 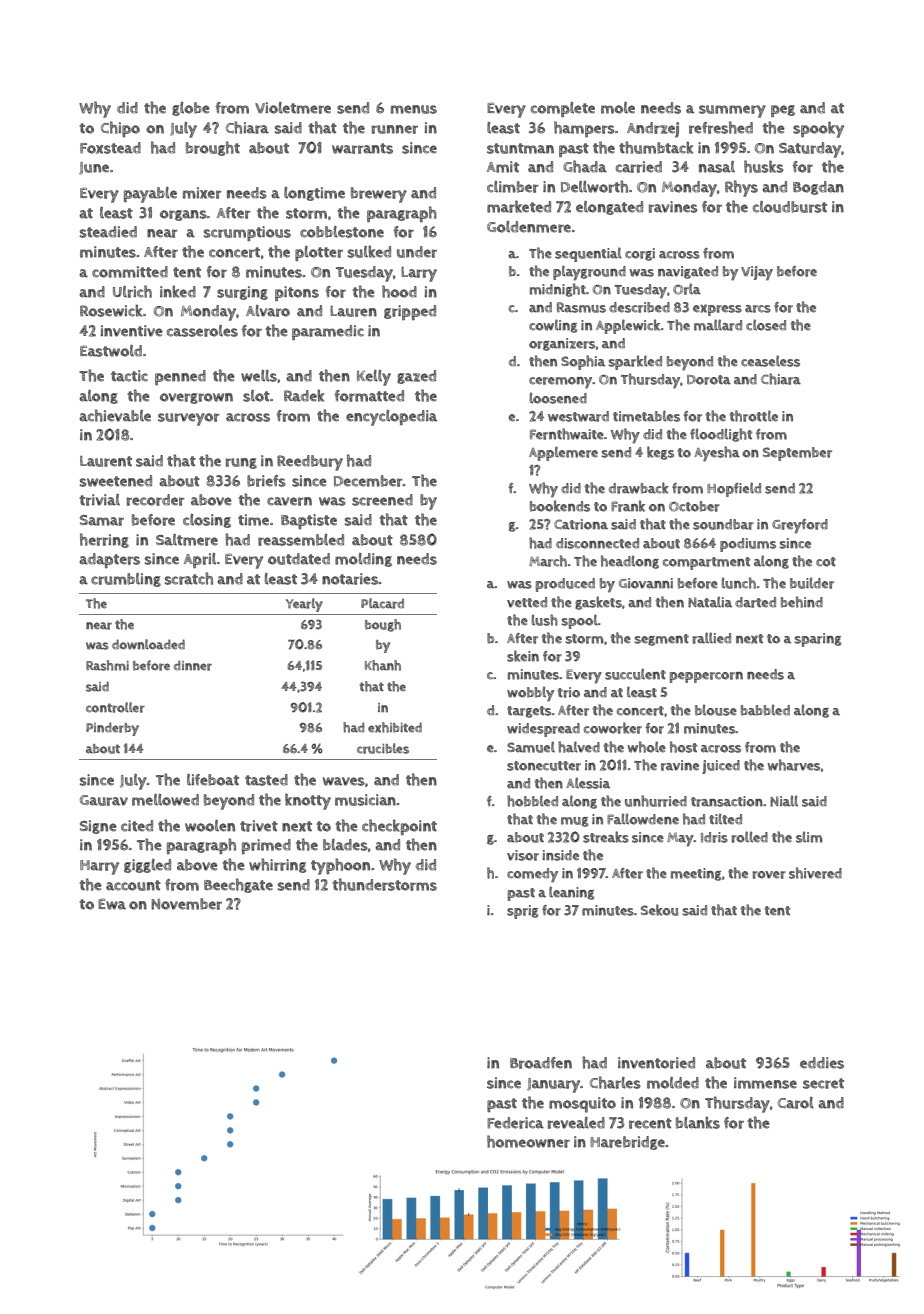 What do you see at coordinates (350, 579) in the screenshot?
I see `notaries` at bounding box center [350, 579].
